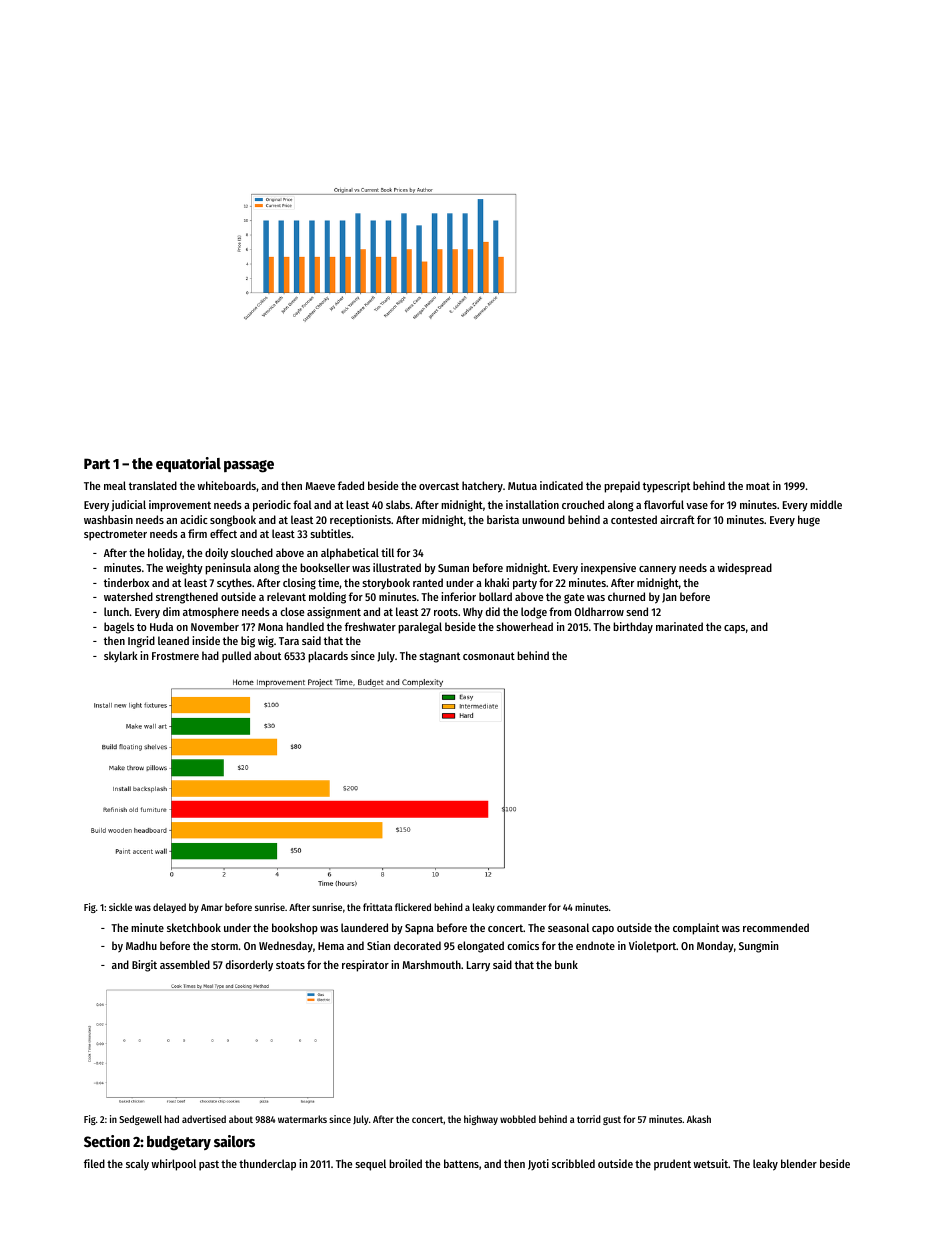 The width and height of the screenshot is (952, 1233). I want to click on Sedgewell, so click(140, 1120).
